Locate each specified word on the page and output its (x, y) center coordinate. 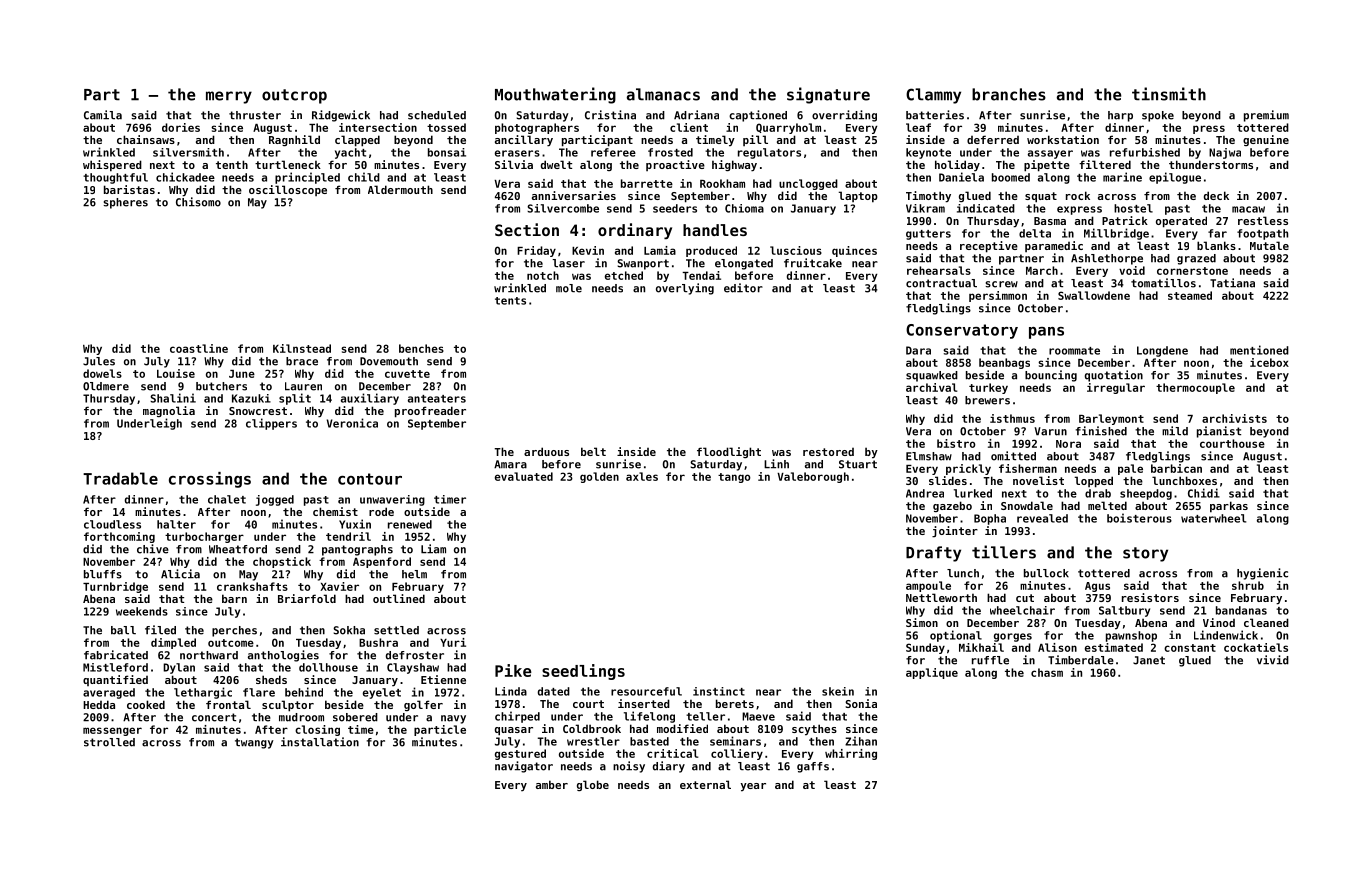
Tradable (120, 478)
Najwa (1225, 153)
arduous (546, 451)
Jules (99, 361)
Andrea (925, 493)
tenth (232, 164)
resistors (1150, 597)
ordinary (635, 231)
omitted (1013, 456)
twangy (254, 743)
